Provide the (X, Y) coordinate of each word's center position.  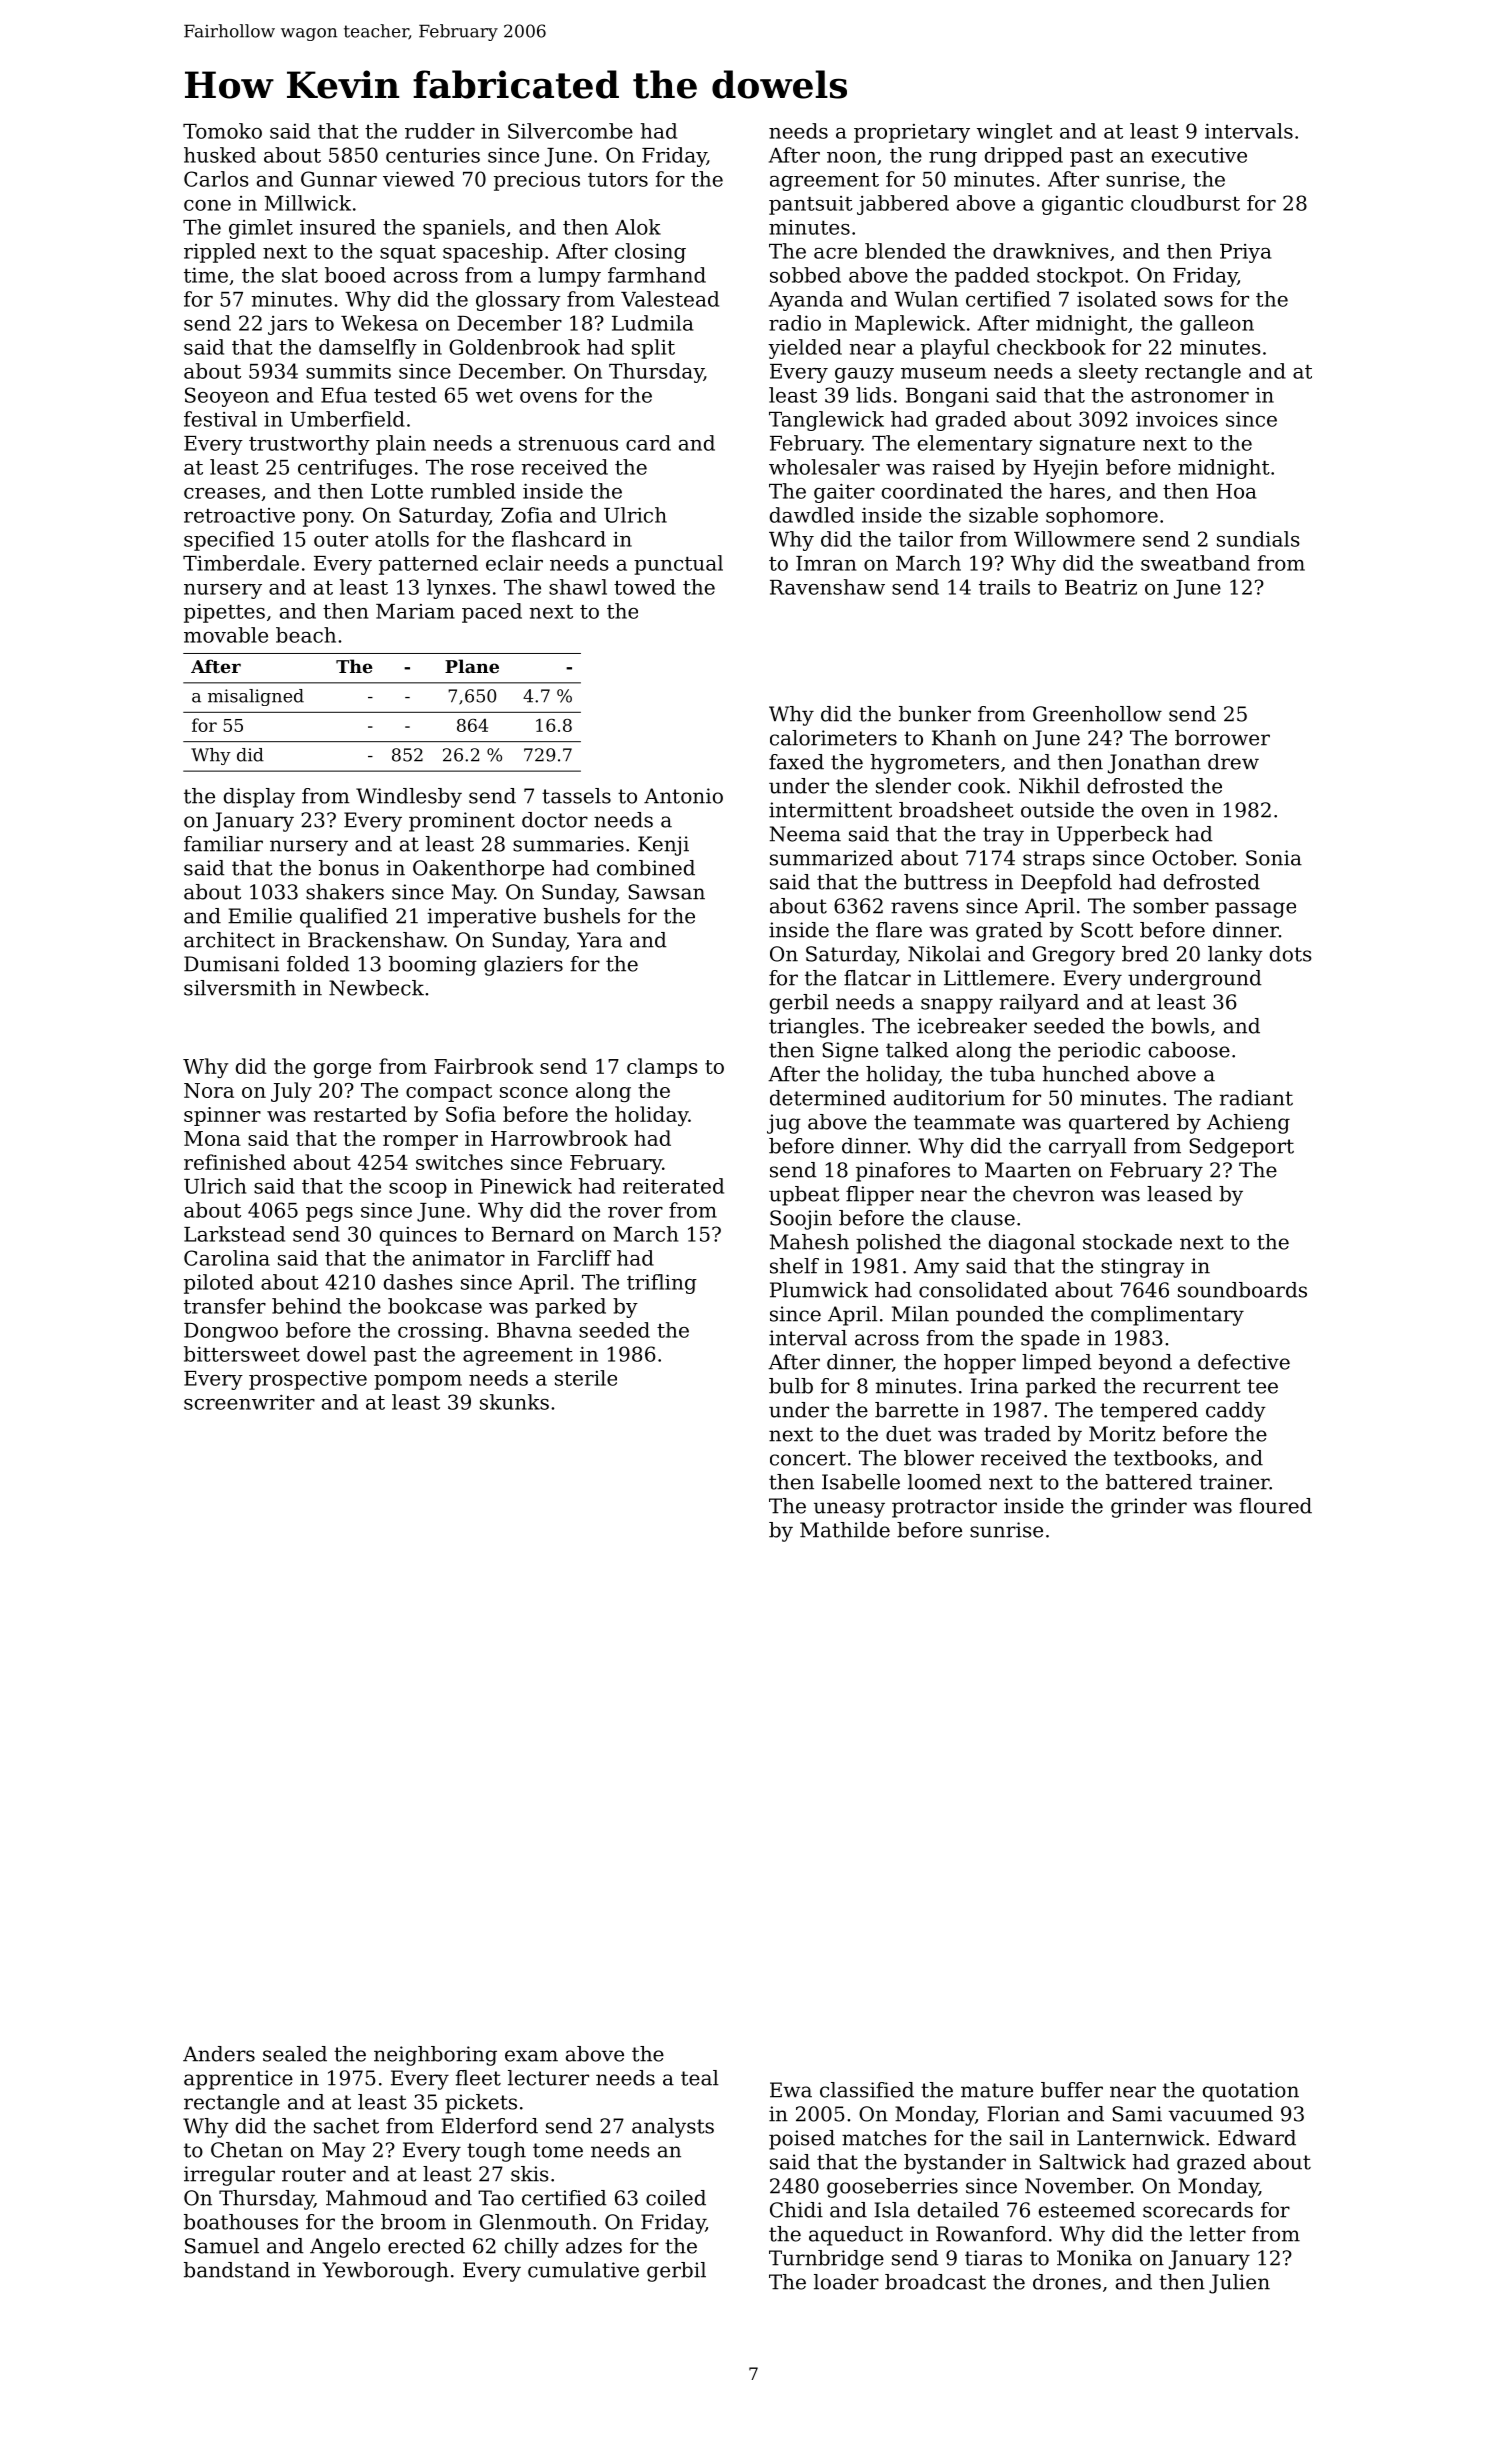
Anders (219, 2054)
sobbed (805, 275)
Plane (472, 666)
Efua (344, 395)
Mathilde (845, 1530)
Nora (209, 1090)
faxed (796, 762)
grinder (1149, 1508)
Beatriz (1101, 587)
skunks (514, 1402)
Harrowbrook (559, 1138)
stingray (1143, 1268)
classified (867, 2090)
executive (1199, 155)
